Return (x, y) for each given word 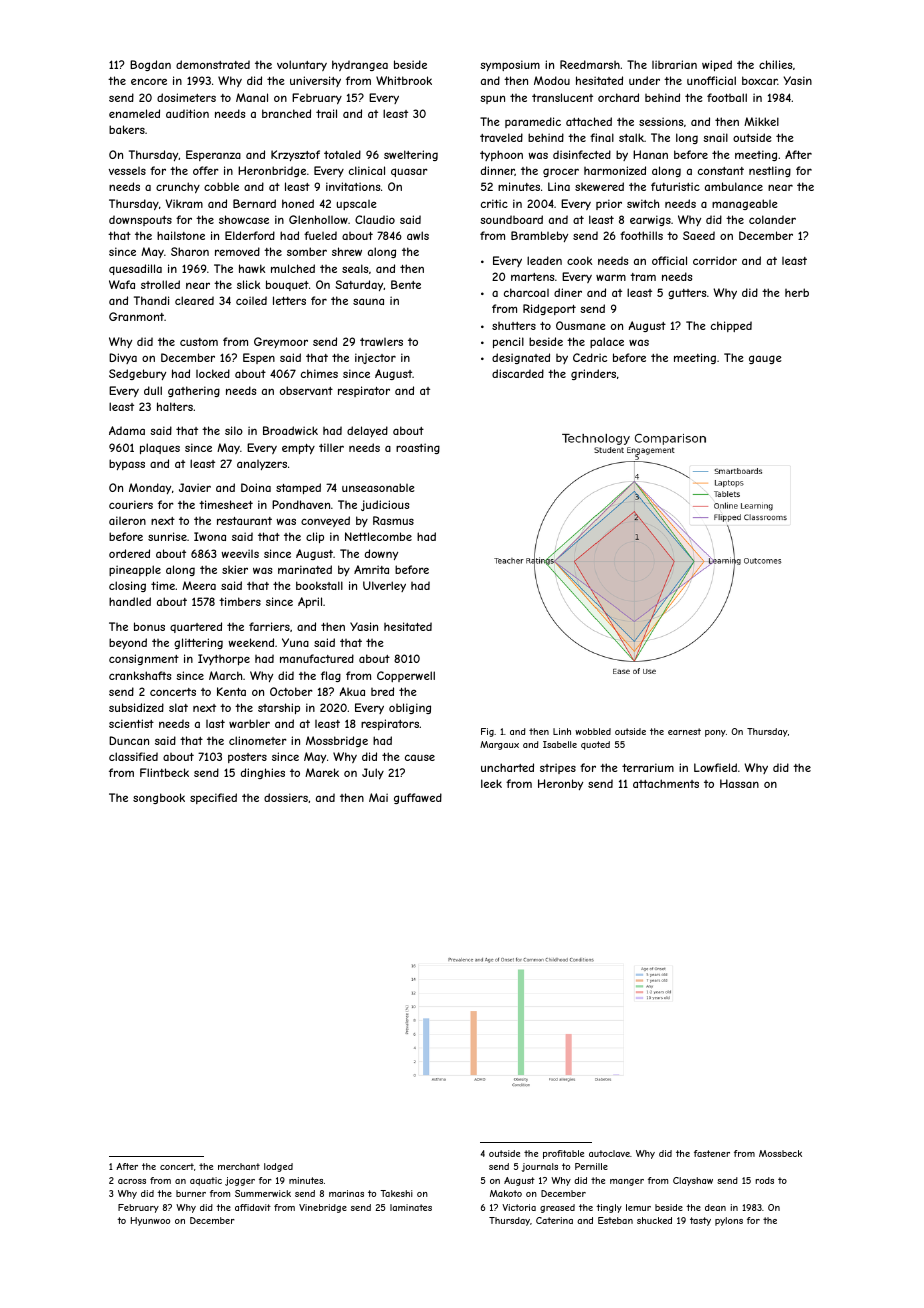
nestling (770, 171)
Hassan (739, 783)
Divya (123, 358)
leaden (544, 260)
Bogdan (150, 65)
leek (491, 783)
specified (213, 798)
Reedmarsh (590, 64)
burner (191, 1193)
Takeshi (396, 1193)
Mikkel (761, 121)
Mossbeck (780, 1153)
